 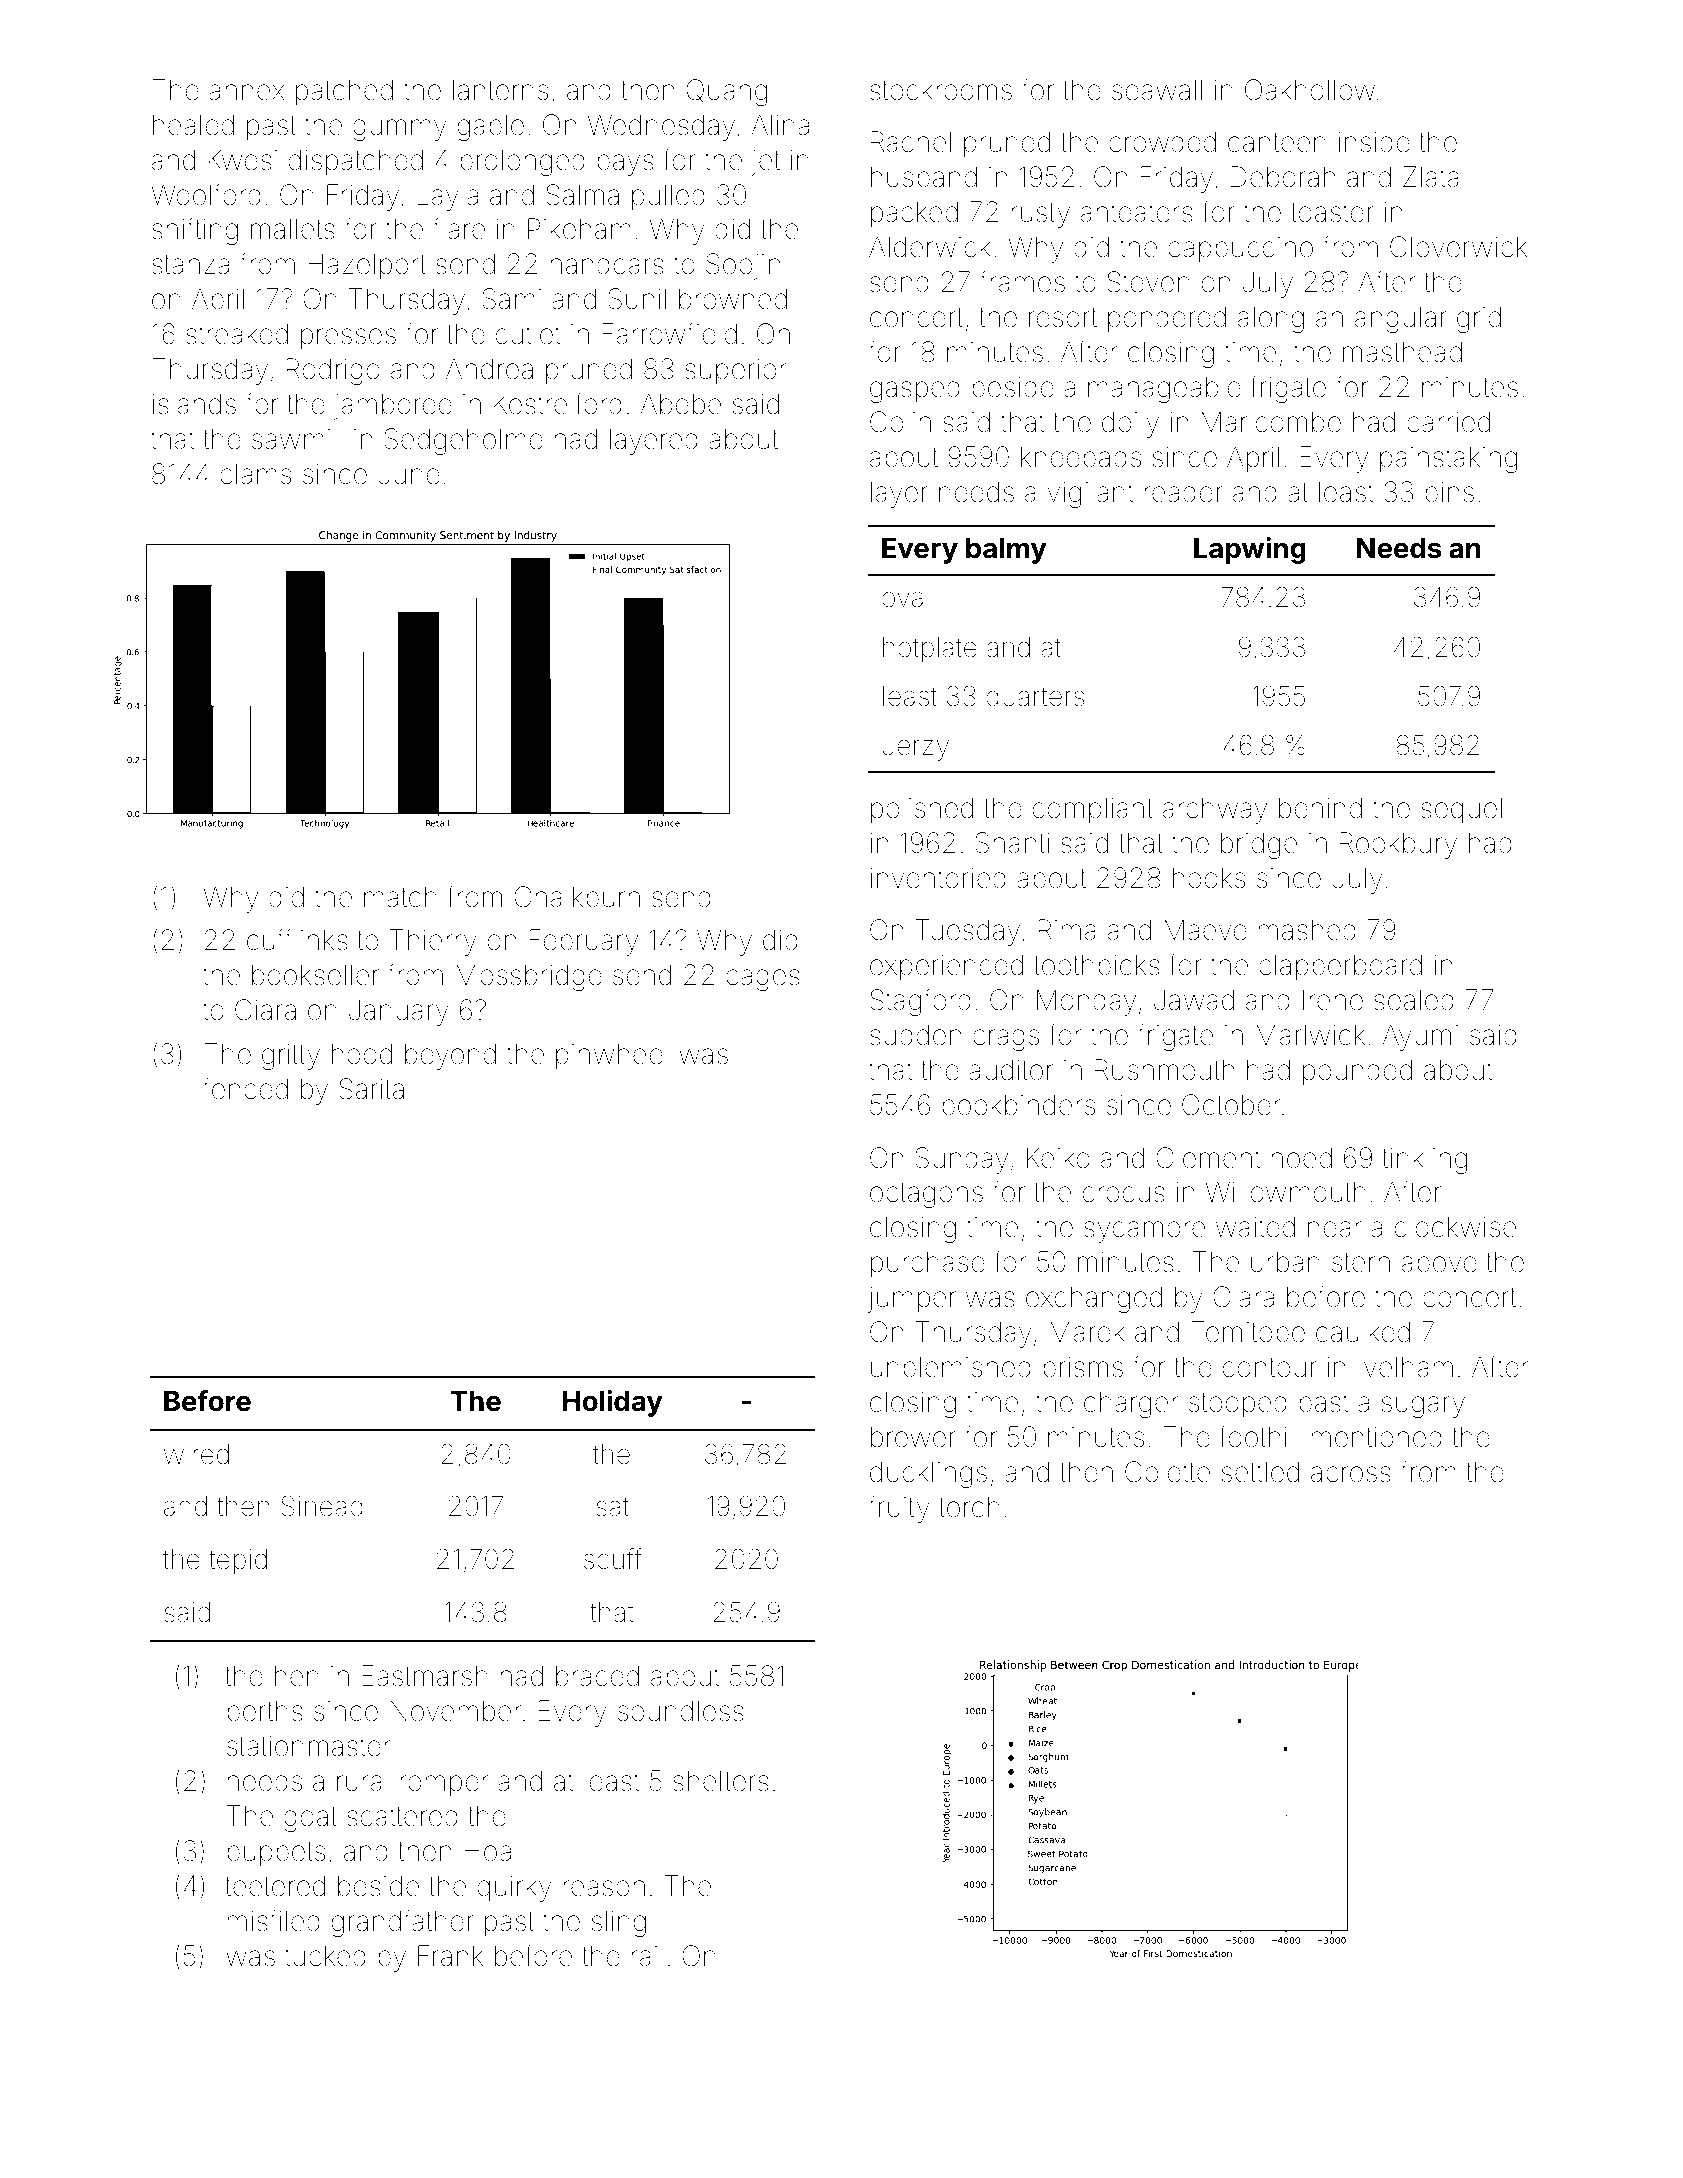 What do you see at coordinates (1424, 1161) in the screenshot?
I see `tinkling` at bounding box center [1424, 1161].
